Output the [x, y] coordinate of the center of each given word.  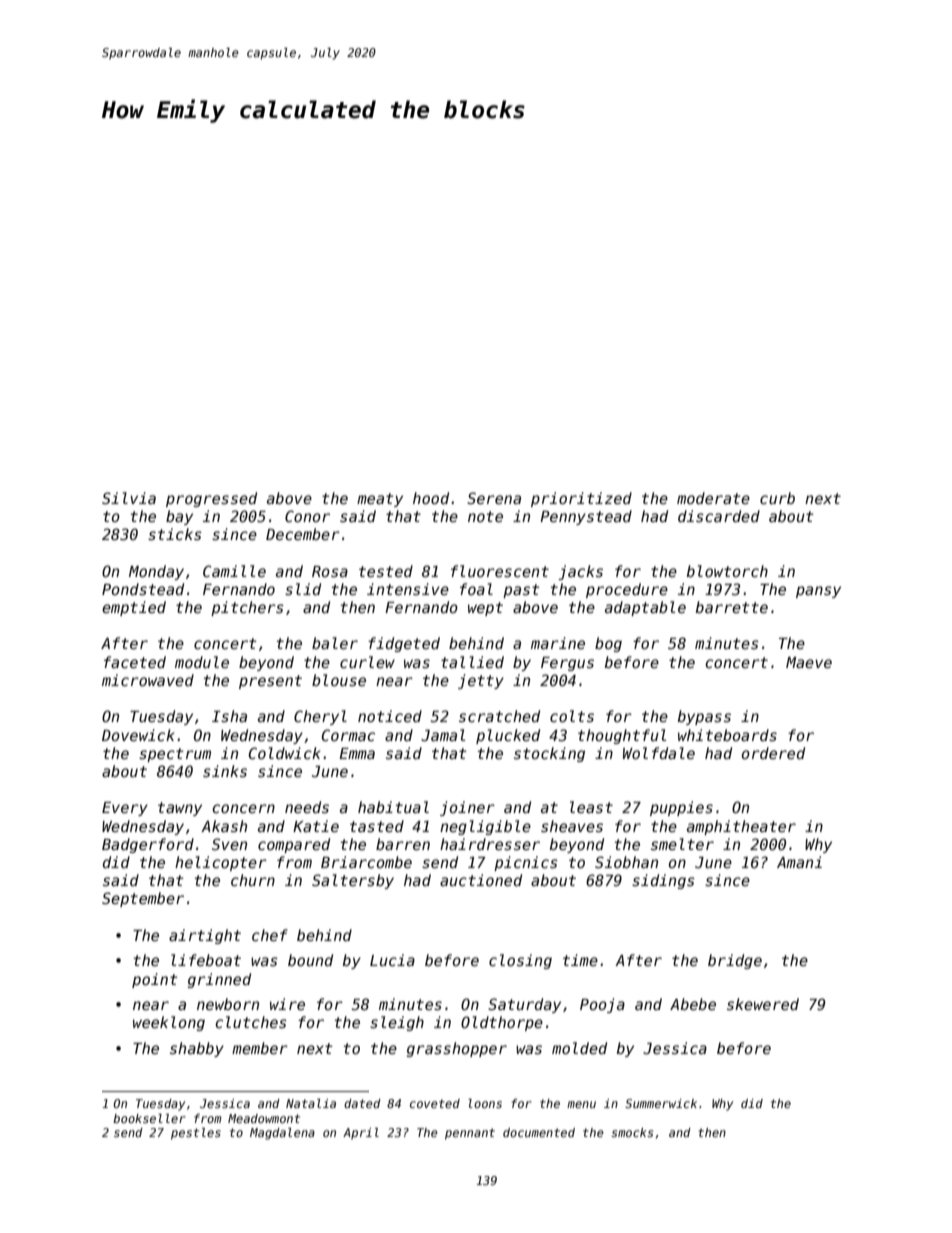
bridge [735, 961]
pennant [470, 1134]
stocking [549, 754]
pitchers [247, 608]
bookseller [149, 1118]
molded [579, 1048]
